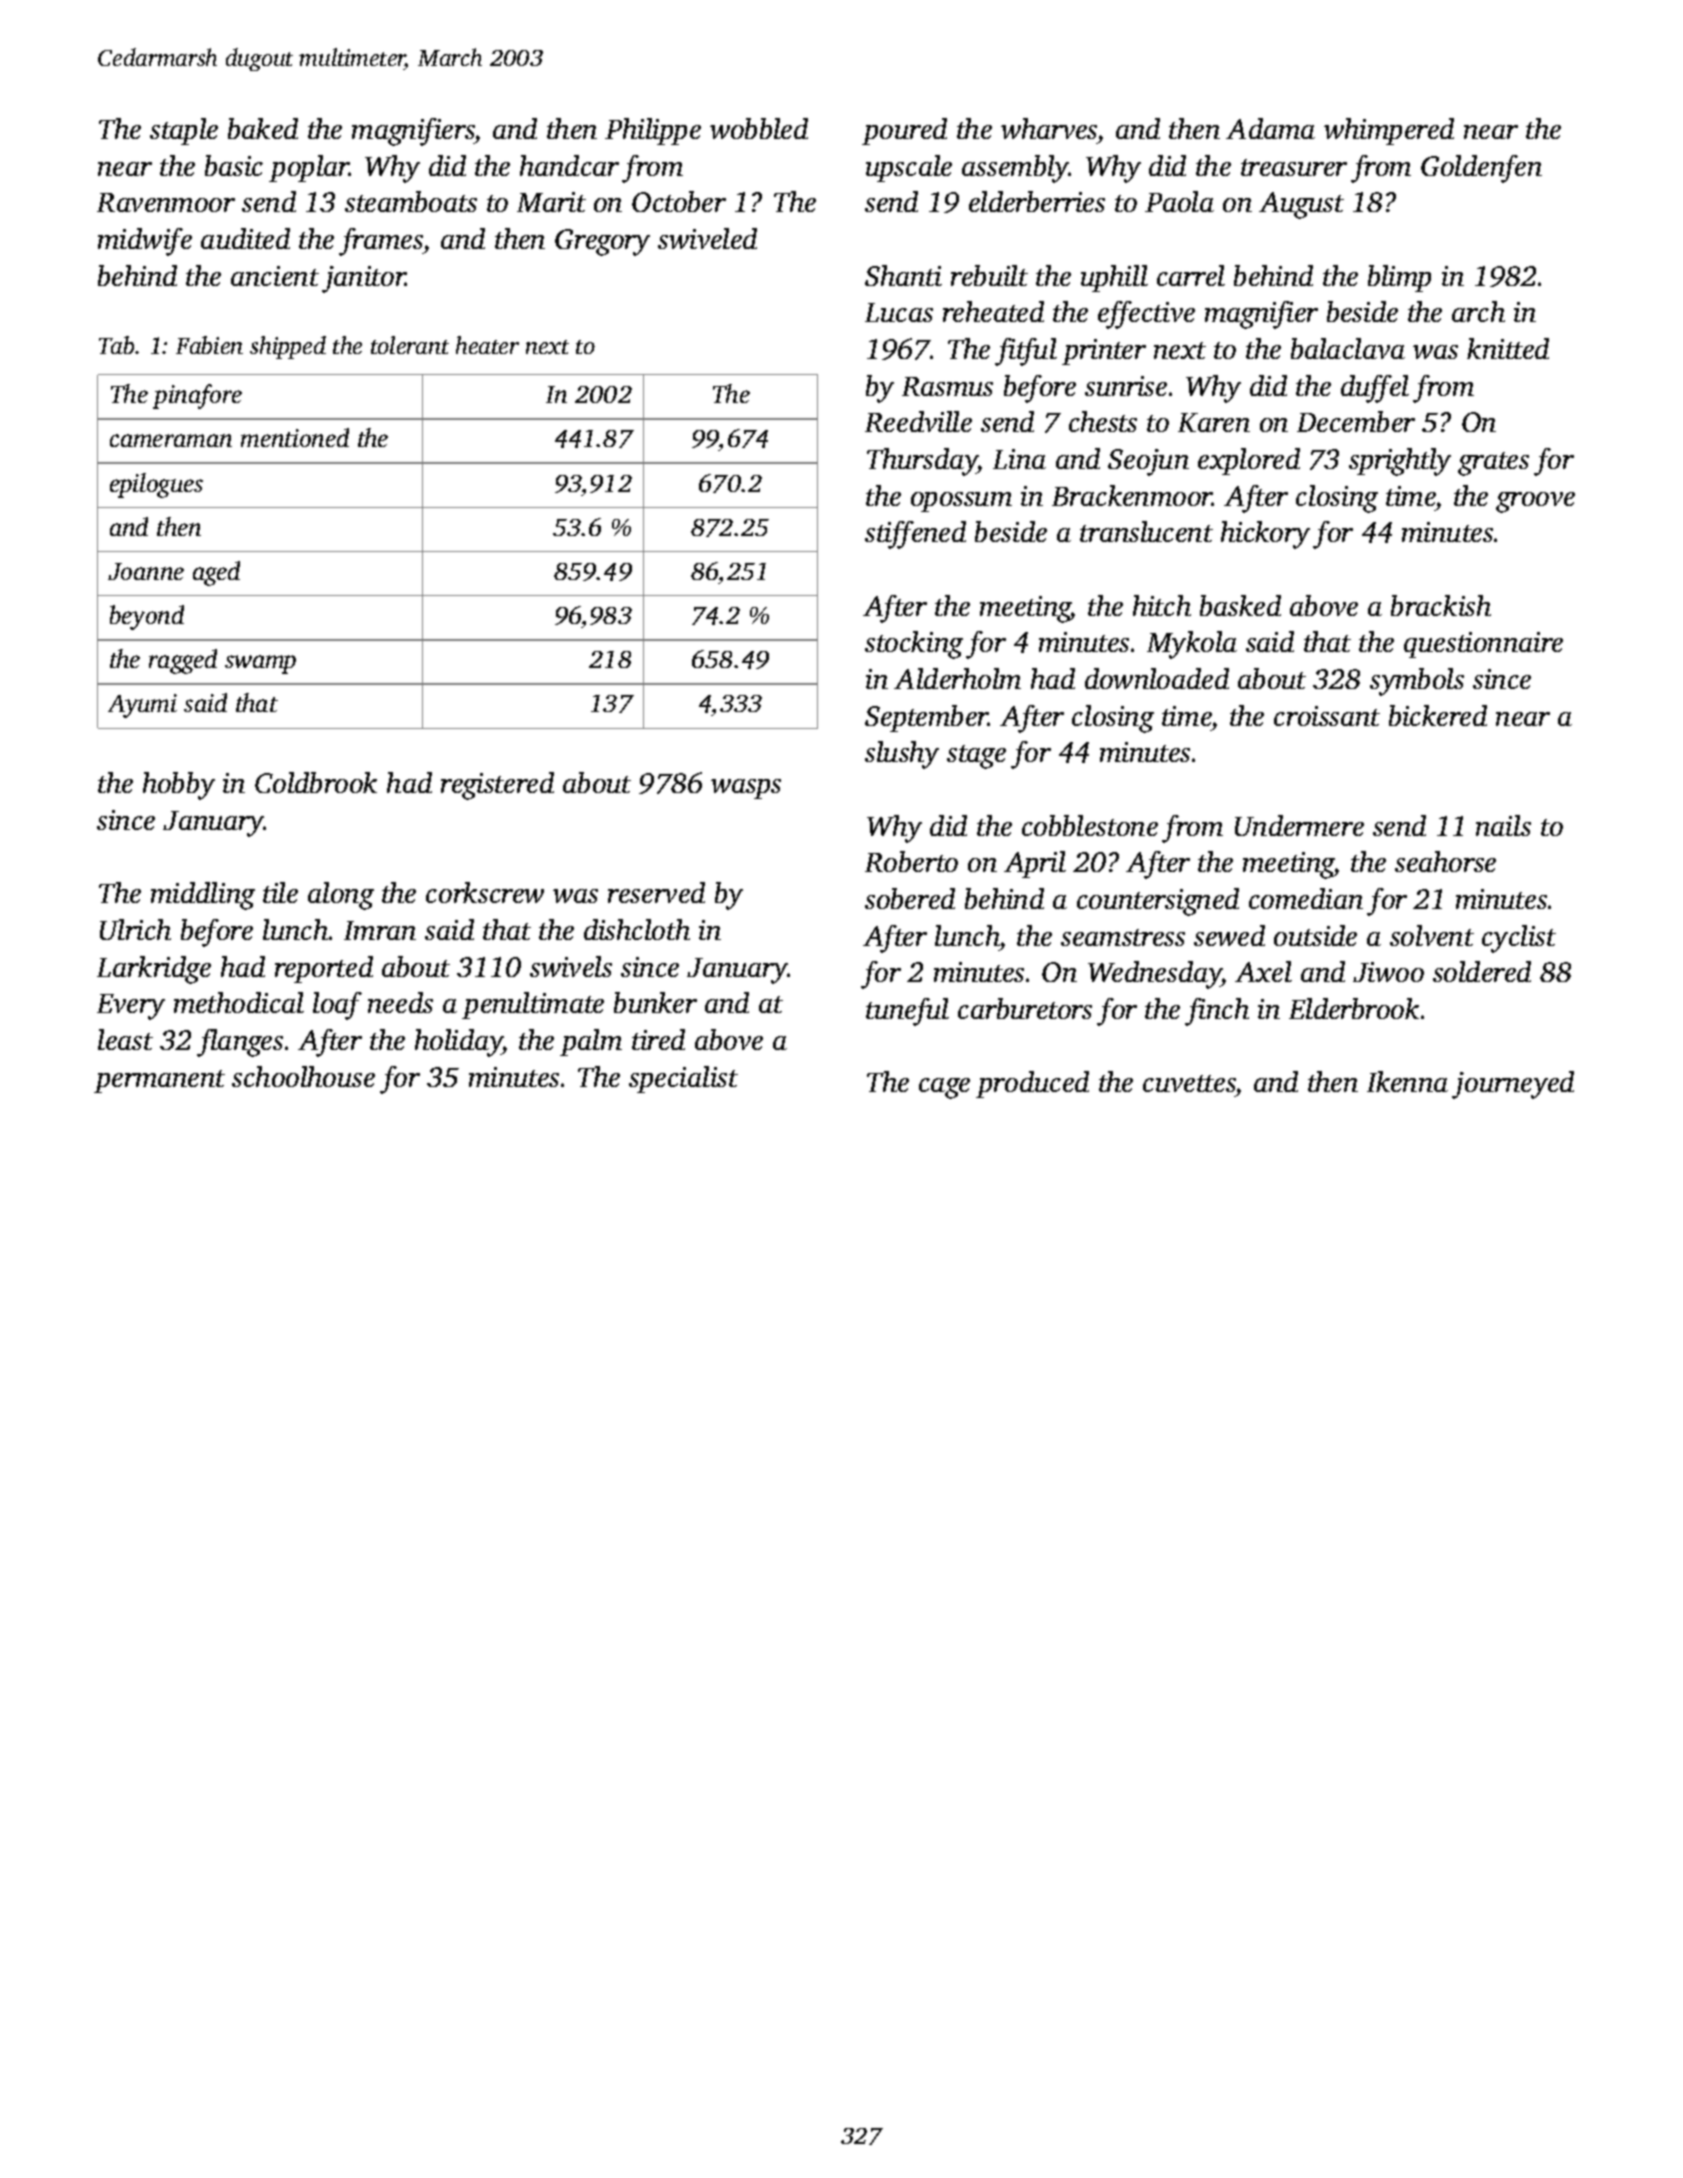  What do you see at coordinates (1482, 971) in the image?
I see `soldered` at bounding box center [1482, 971].
